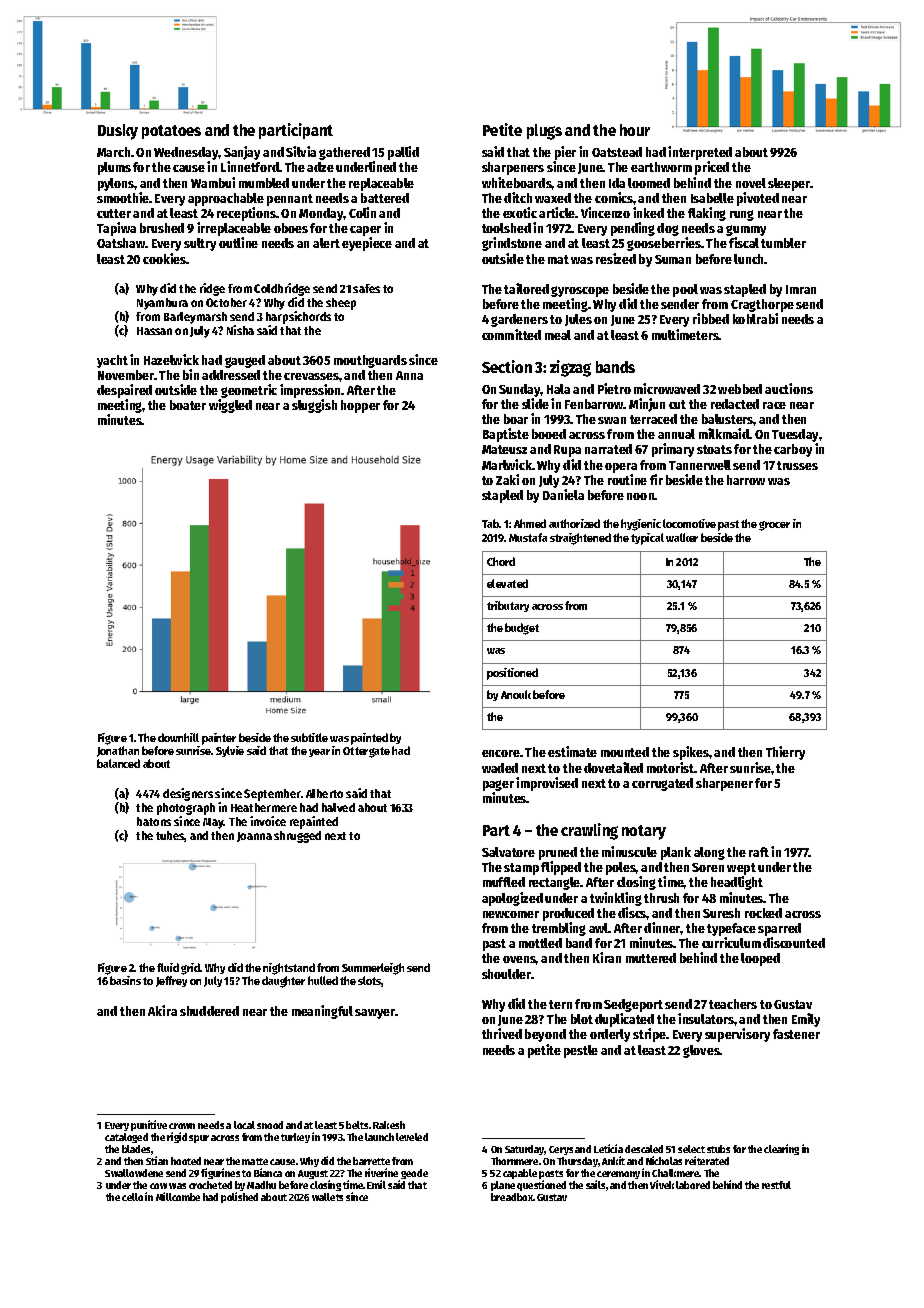 This page has height=1308, width=924. Describe the element at coordinates (191, 969) in the page. I see `grid` at that location.
